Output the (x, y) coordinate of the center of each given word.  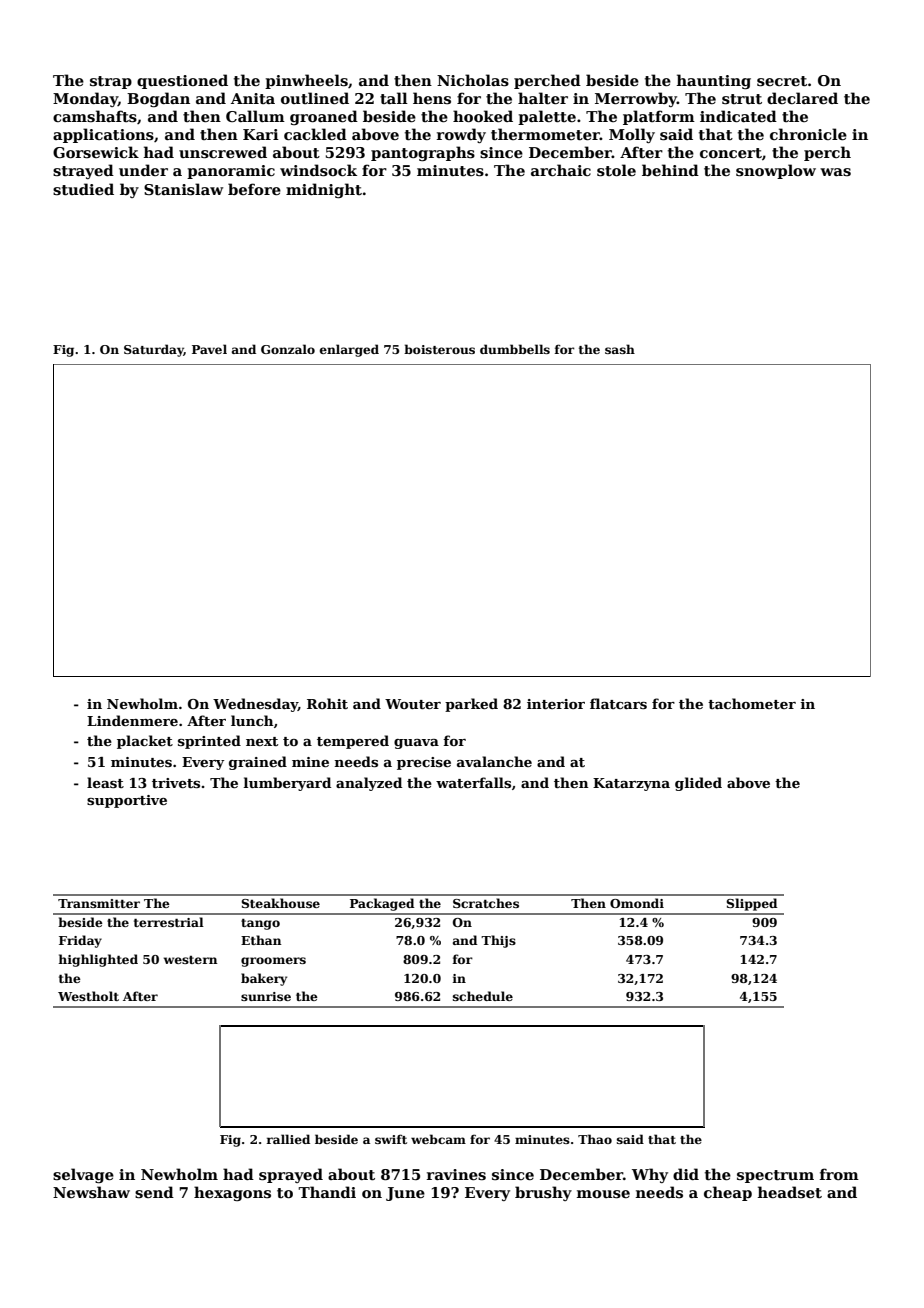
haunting (714, 81)
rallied (288, 1139)
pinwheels (306, 81)
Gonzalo (288, 349)
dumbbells (515, 349)
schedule (483, 996)
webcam (438, 1139)
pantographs (423, 153)
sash (620, 349)
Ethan (261, 940)
